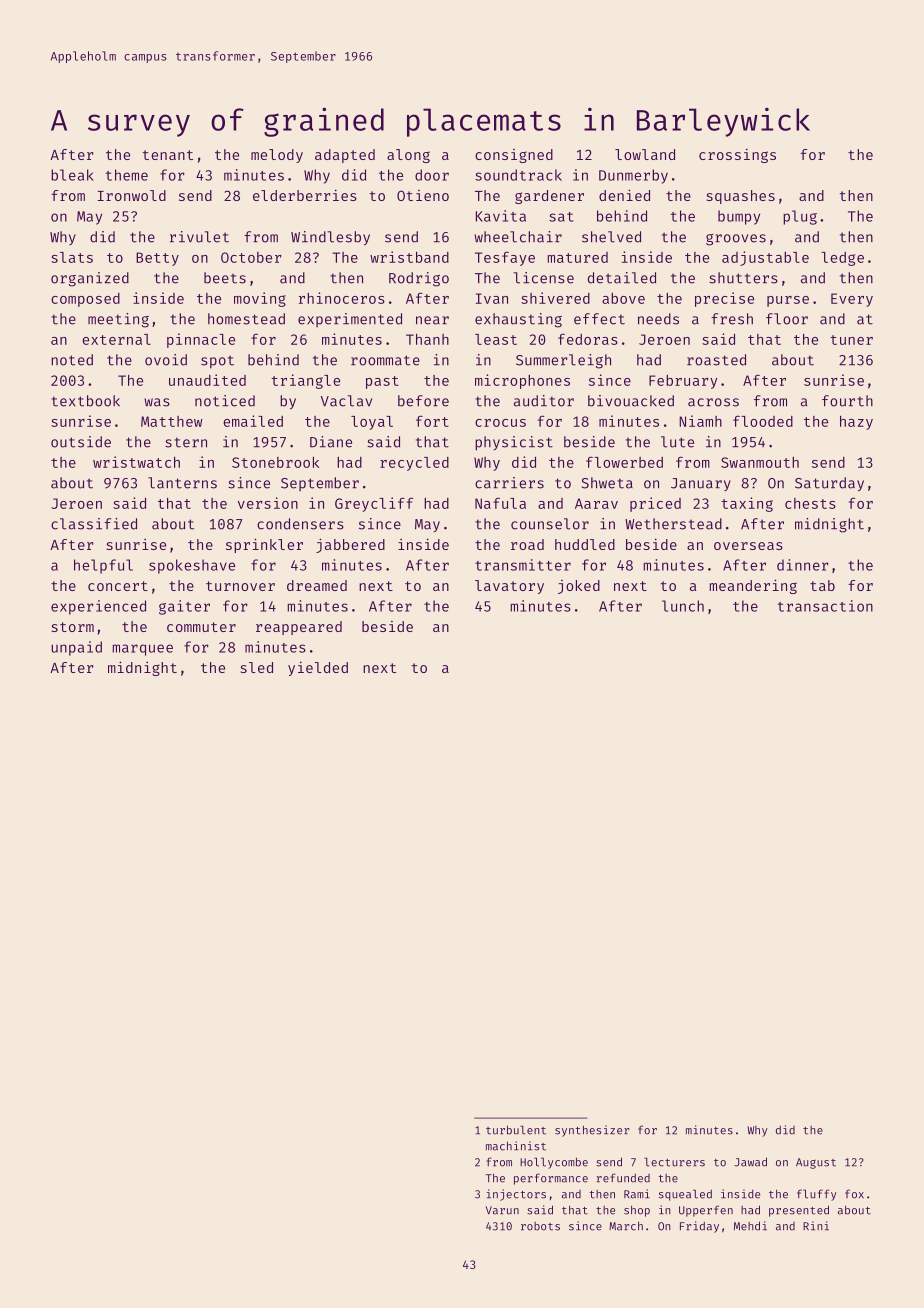 This screenshot has width=924, height=1308. I want to click on marquee, so click(143, 650).
